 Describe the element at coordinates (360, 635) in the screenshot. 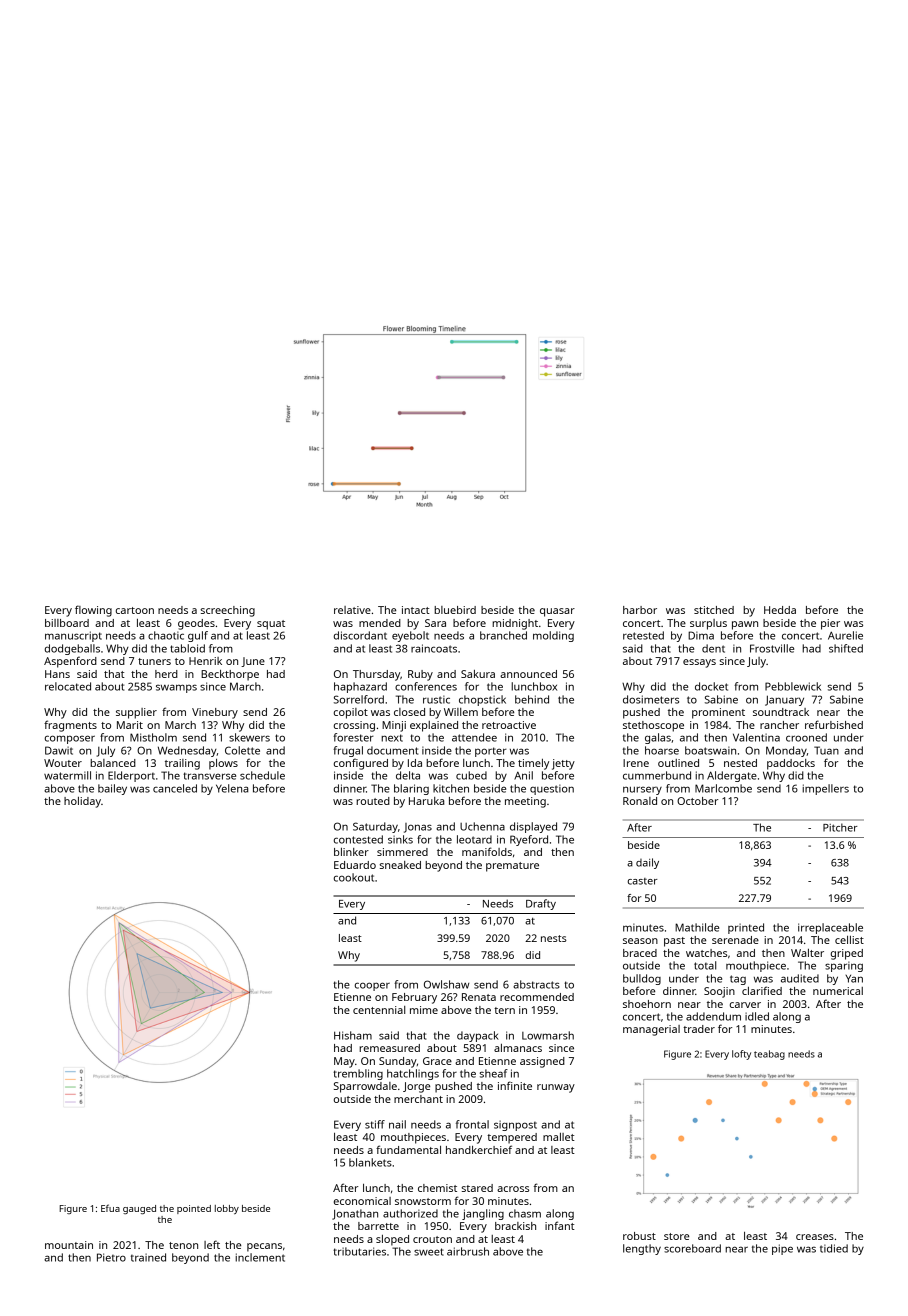

I see `discordant` at that location.
